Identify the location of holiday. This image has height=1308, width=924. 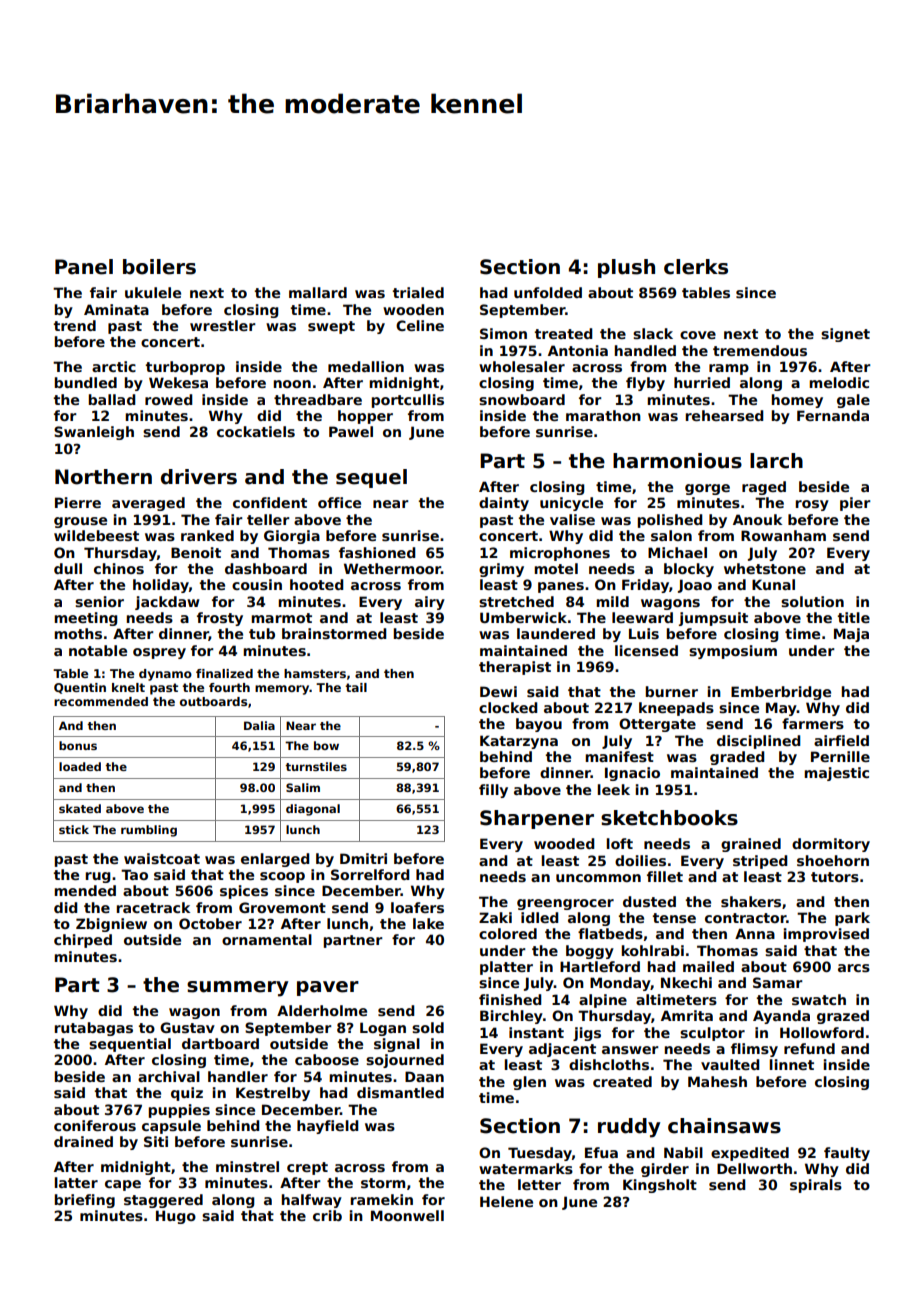
(161, 586).
